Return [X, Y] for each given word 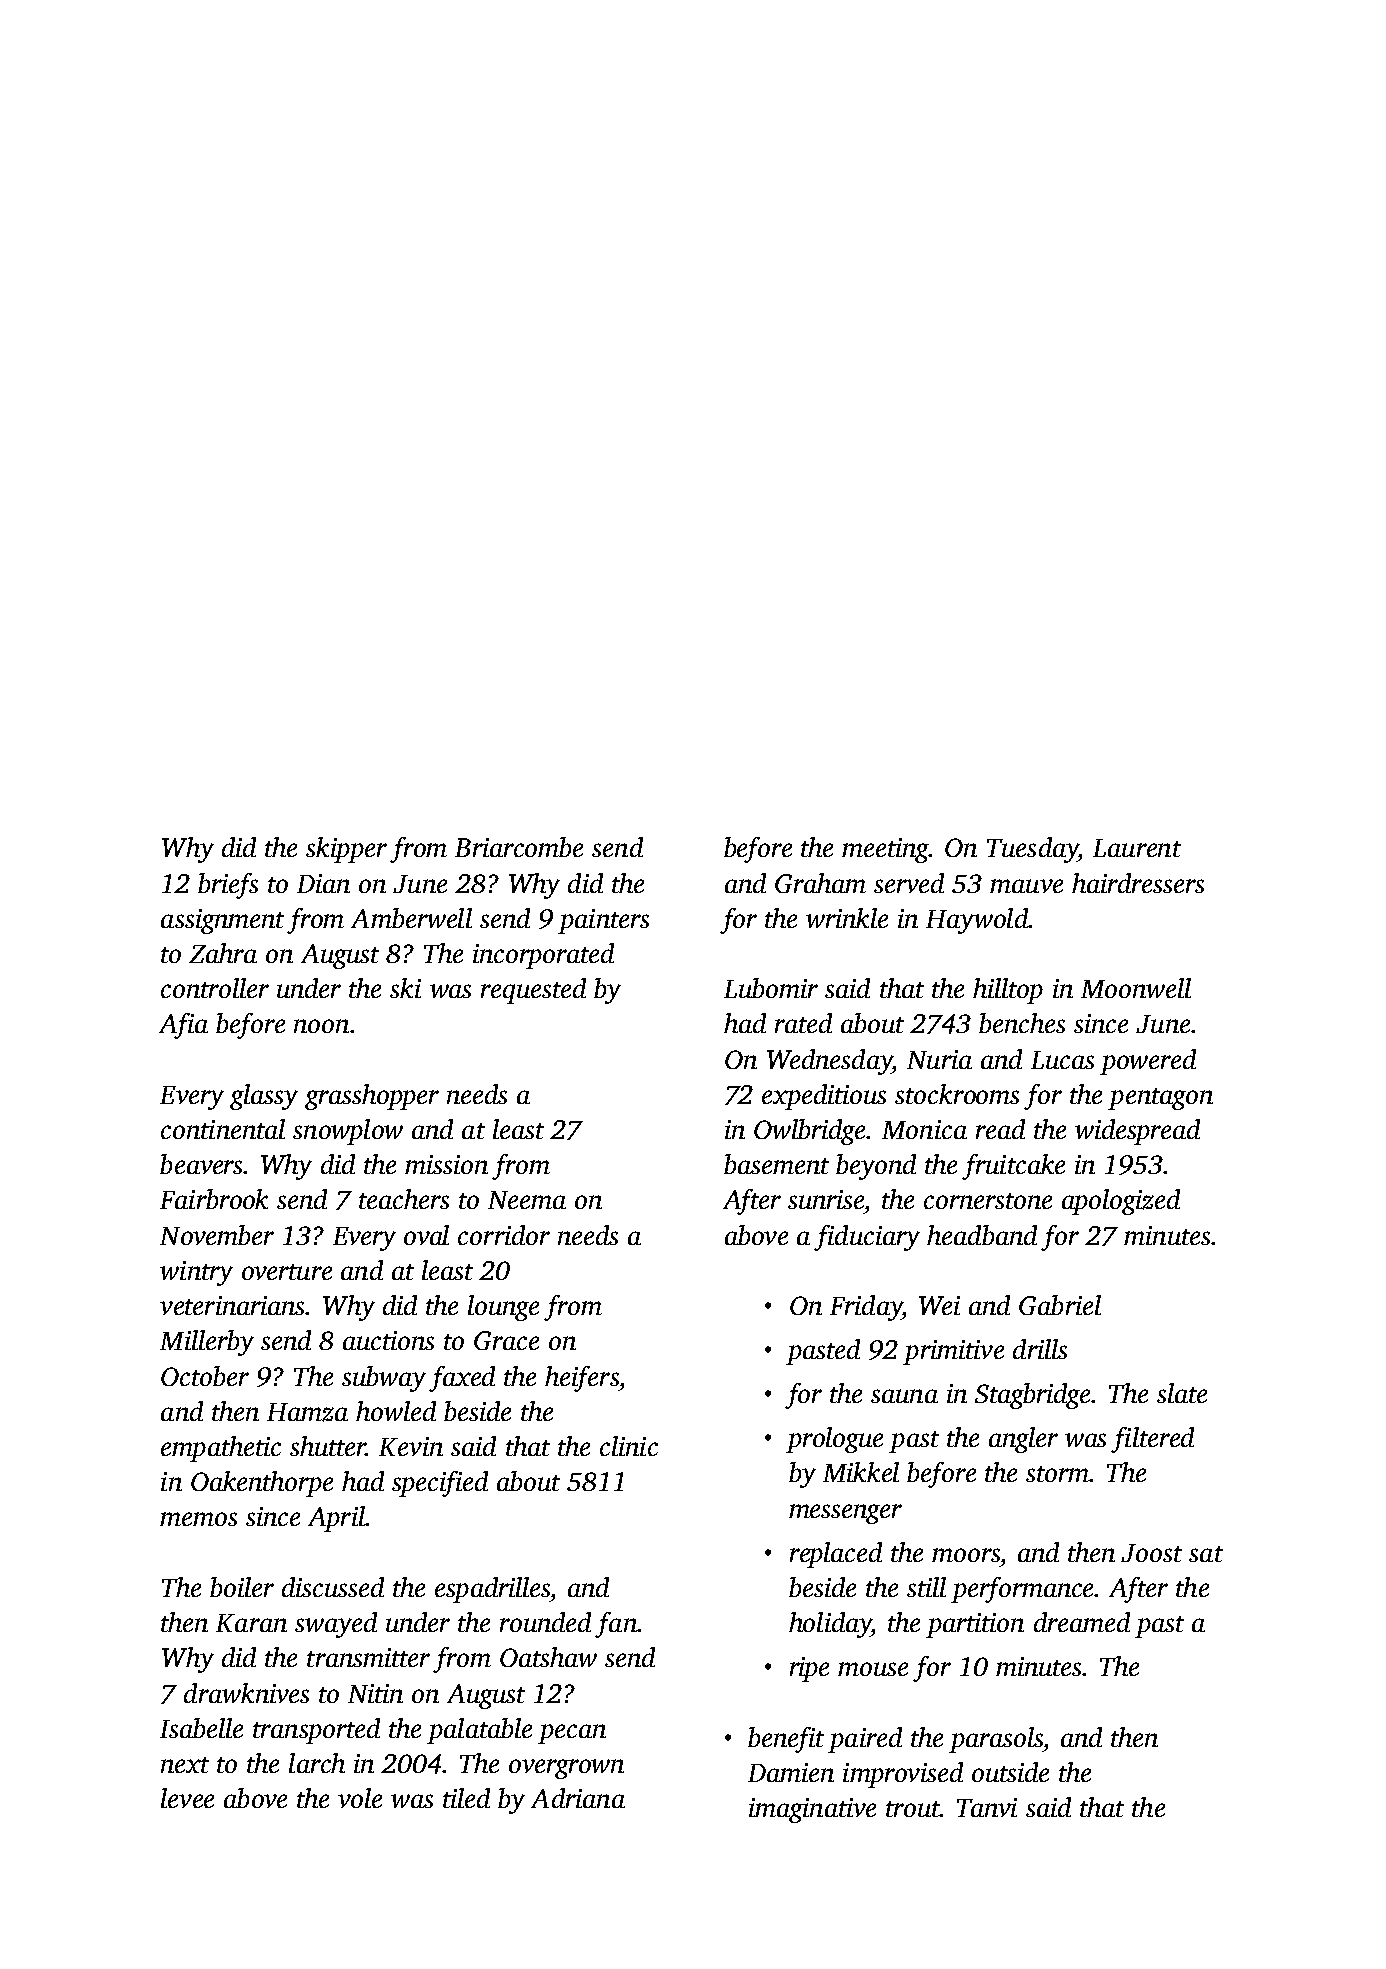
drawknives [246, 1693]
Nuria [939, 1059]
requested [533, 991]
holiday [830, 1625]
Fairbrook [214, 1199]
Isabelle [201, 1728]
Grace [506, 1340]
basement [776, 1164]
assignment [222, 921]
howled [396, 1411]
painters [603, 921]
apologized [1121, 1202]
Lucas [1062, 1060]
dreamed [1082, 1622]
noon [321, 1026]
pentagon [1160, 1099]
